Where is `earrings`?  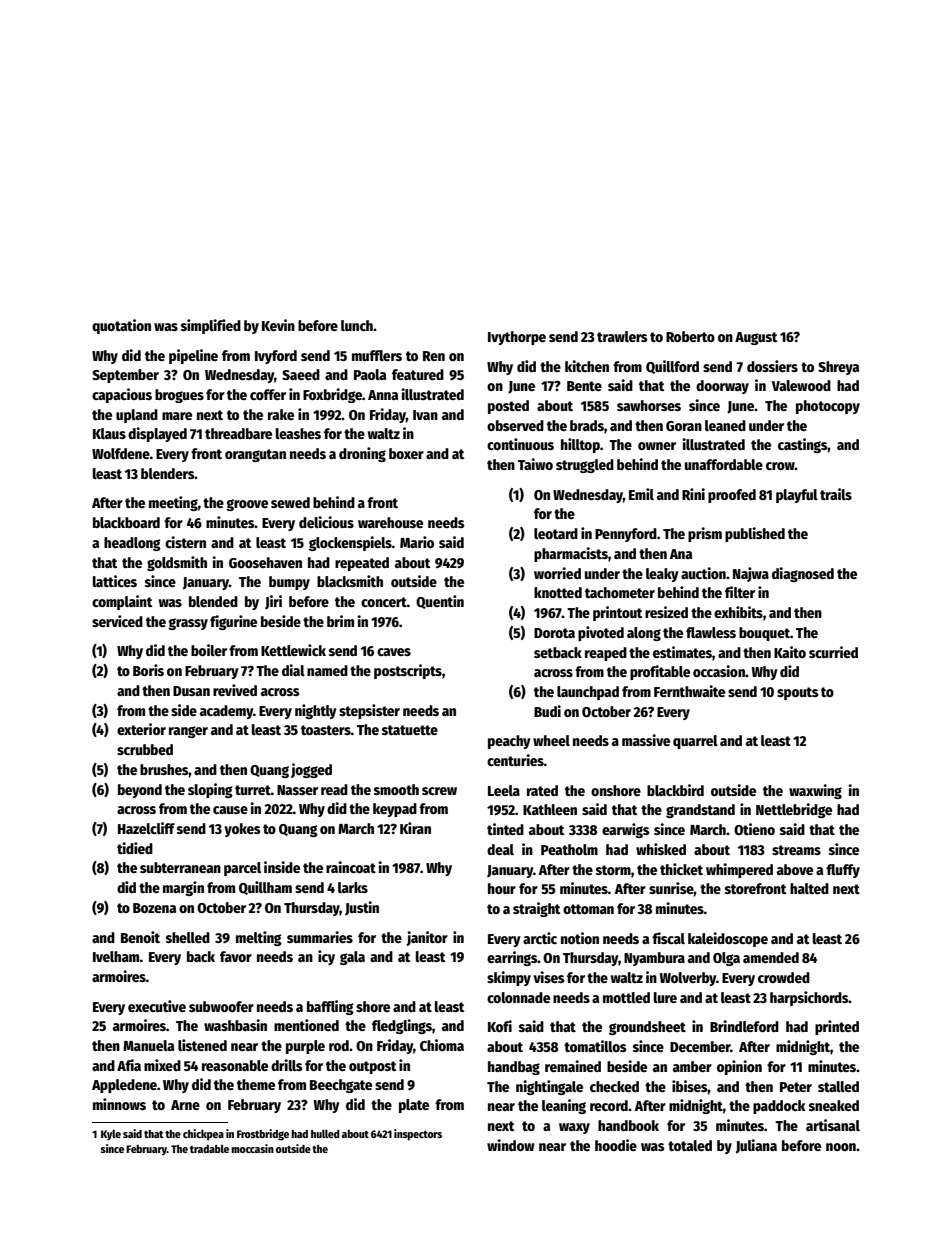
earrings is located at coordinates (512, 958).
